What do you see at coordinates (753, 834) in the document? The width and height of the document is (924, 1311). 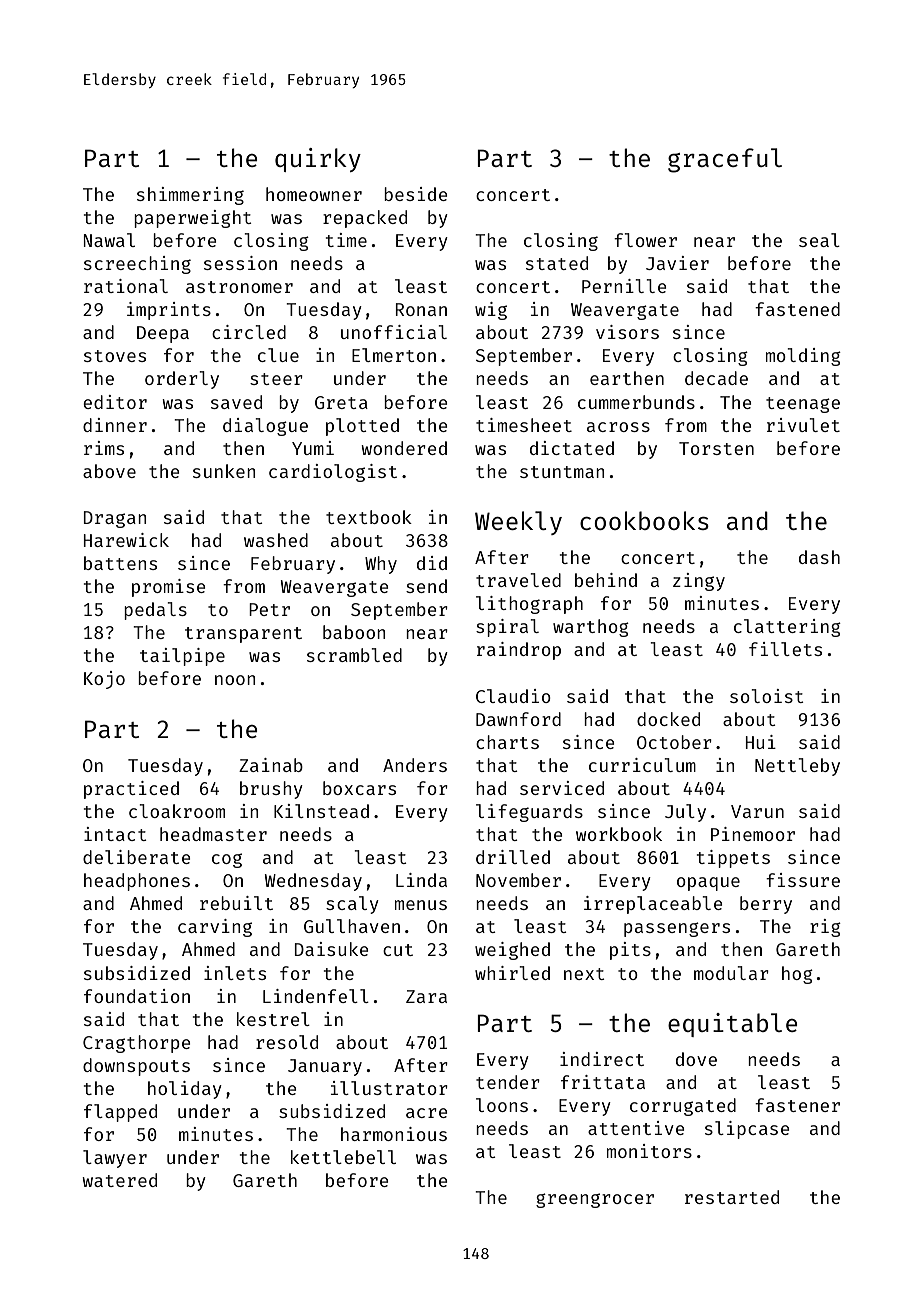 I see `Pinemoor` at bounding box center [753, 834].
